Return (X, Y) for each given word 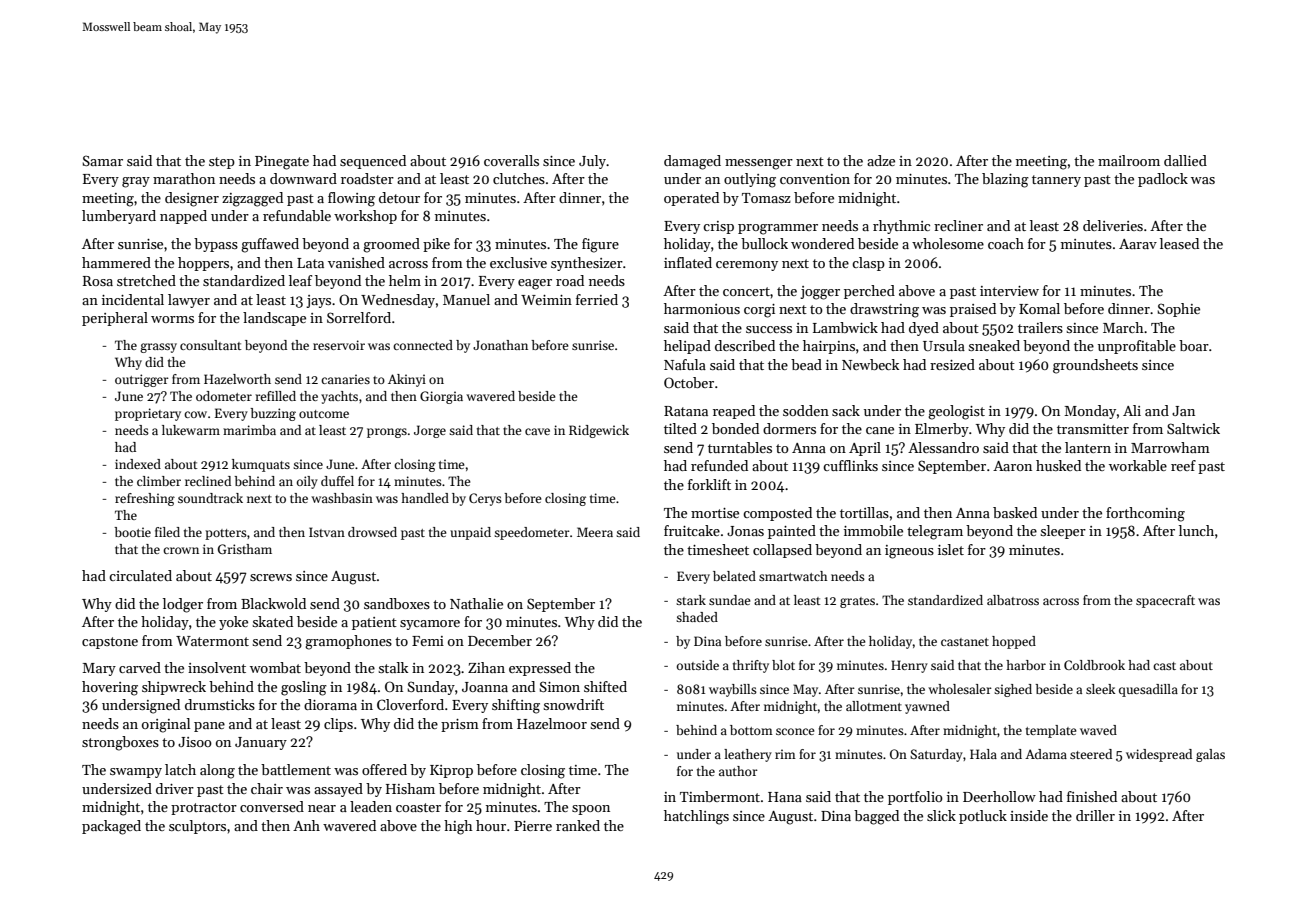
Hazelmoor (552, 723)
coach (1006, 243)
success (769, 329)
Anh (306, 825)
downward (303, 178)
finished (1092, 796)
